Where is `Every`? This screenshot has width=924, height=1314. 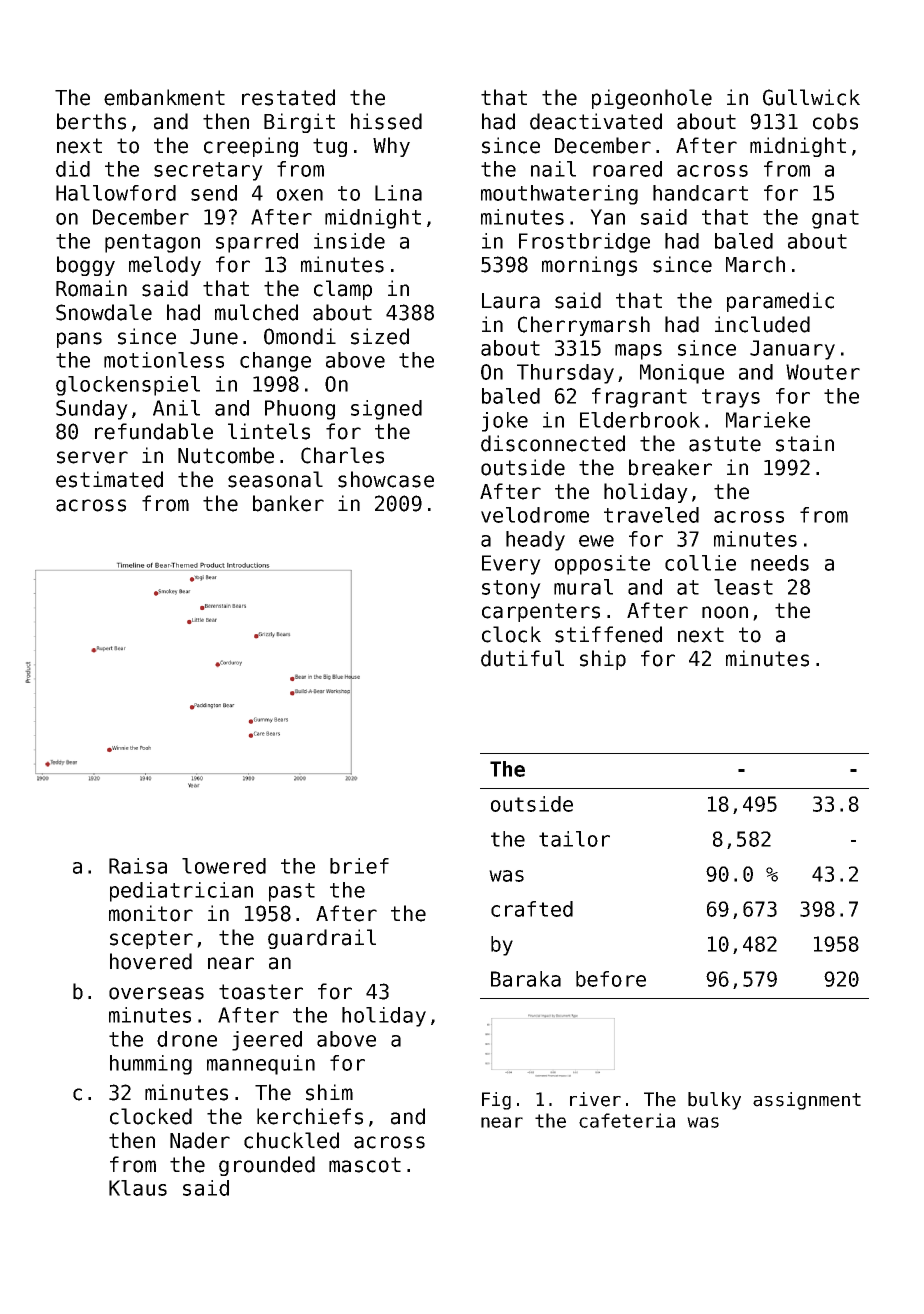 Every is located at coordinates (511, 565).
